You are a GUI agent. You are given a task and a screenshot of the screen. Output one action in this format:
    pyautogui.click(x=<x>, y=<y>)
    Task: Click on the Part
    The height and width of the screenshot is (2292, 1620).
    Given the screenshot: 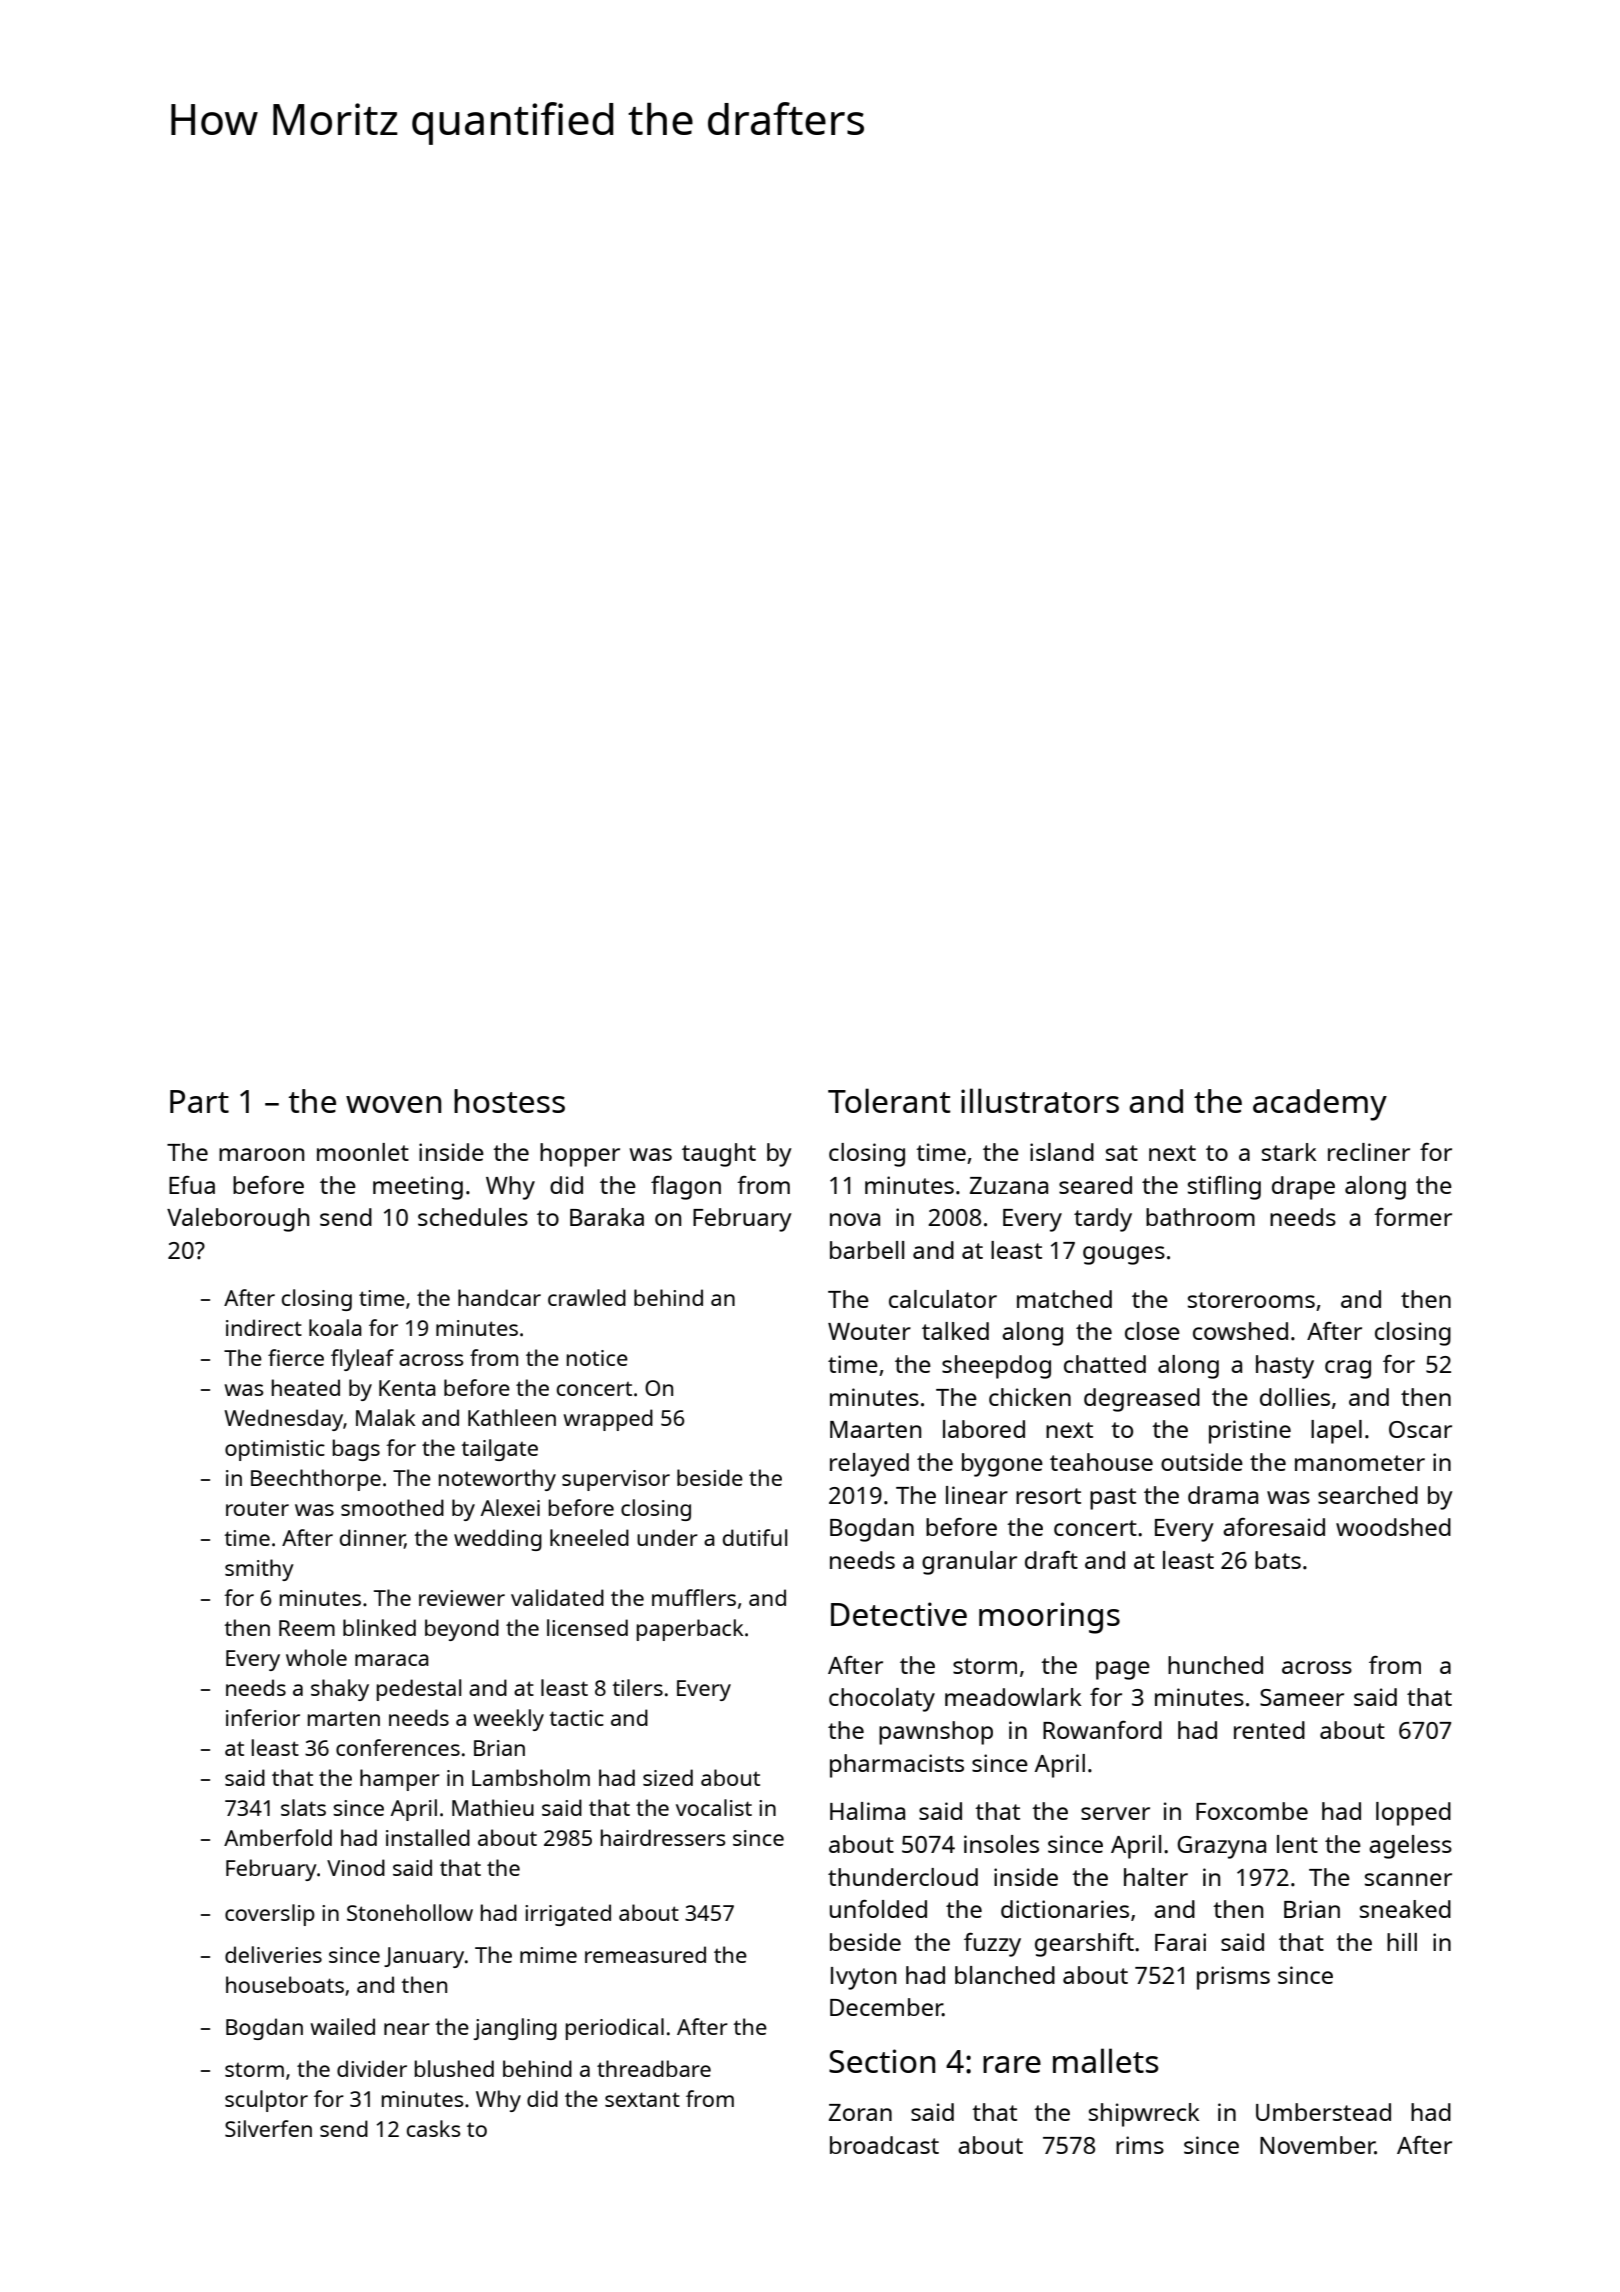 What is the action you would take?
    pyautogui.click(x=199, y=1101)
